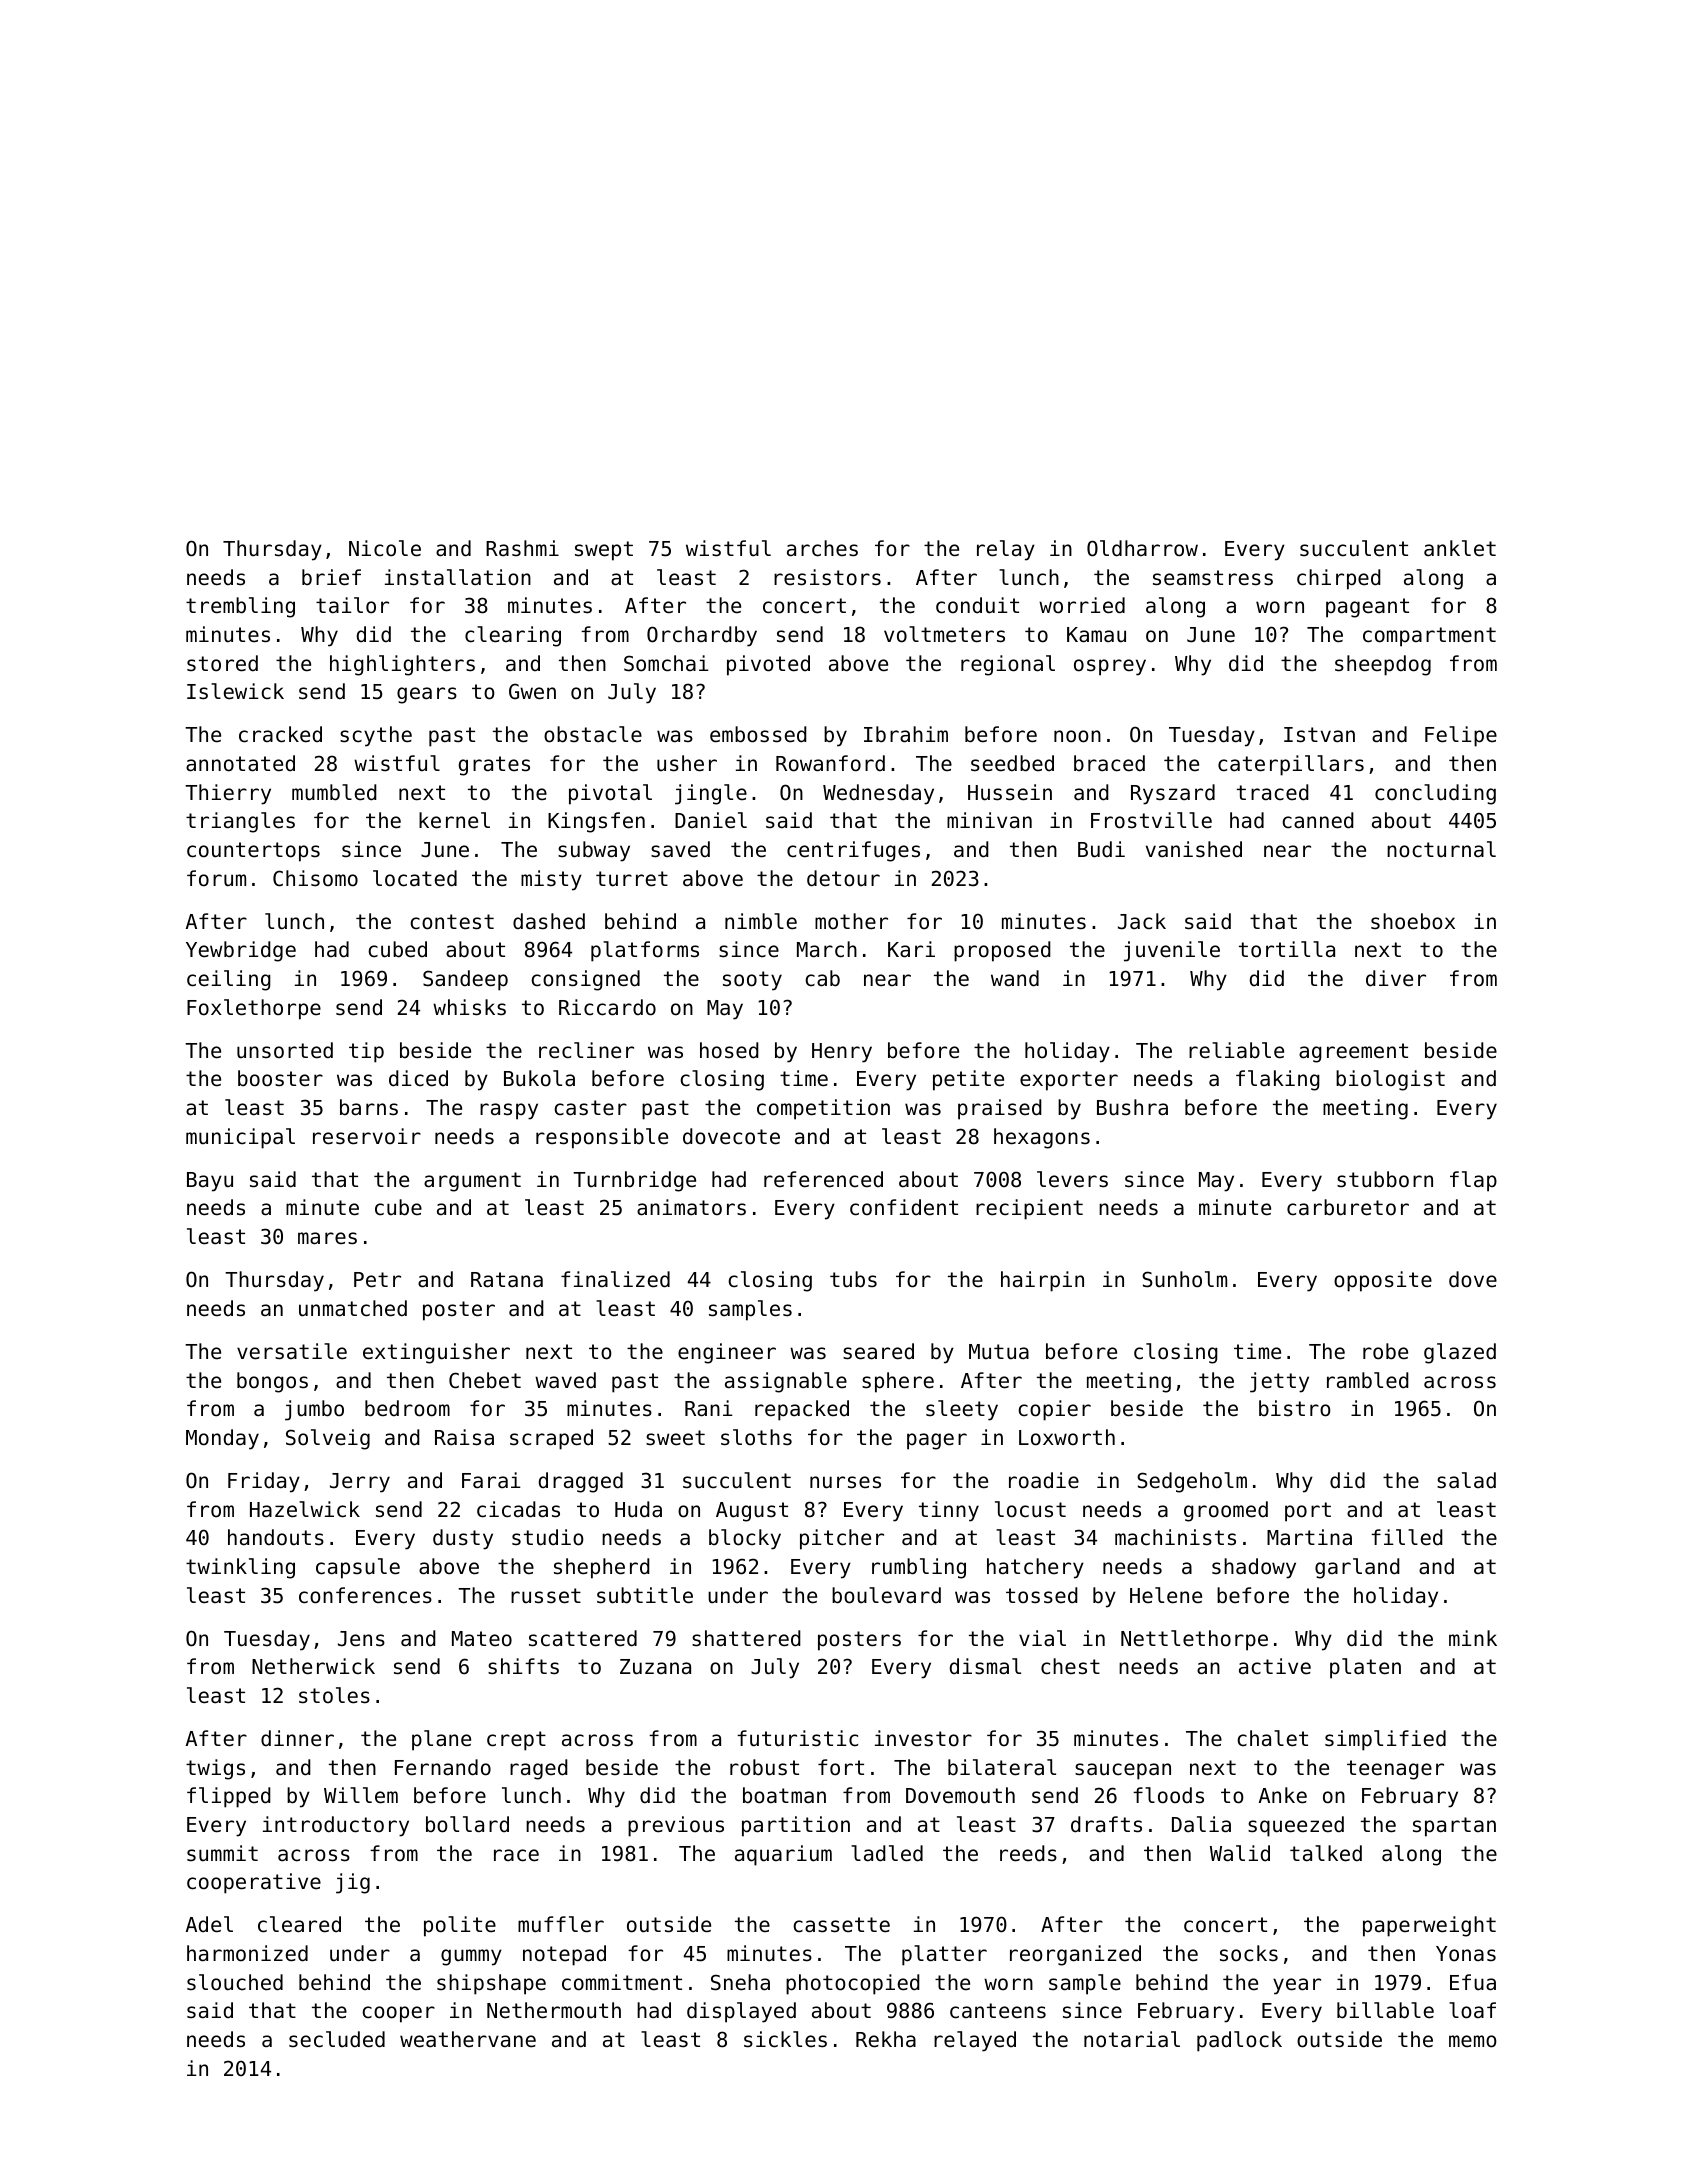  I want to click on tip, so click(366, 1052).
